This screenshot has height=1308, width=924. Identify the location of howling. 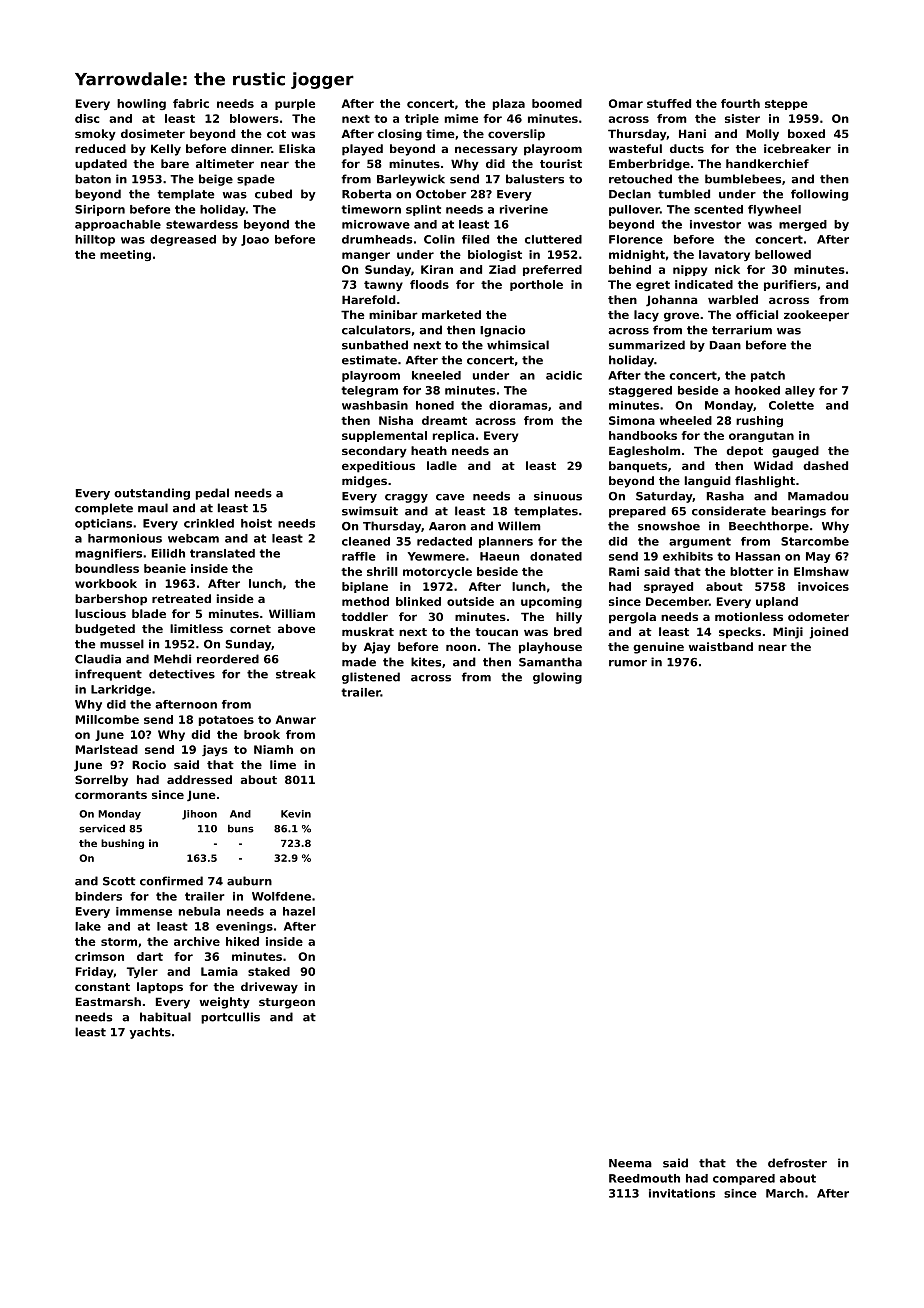
(141, 104).
